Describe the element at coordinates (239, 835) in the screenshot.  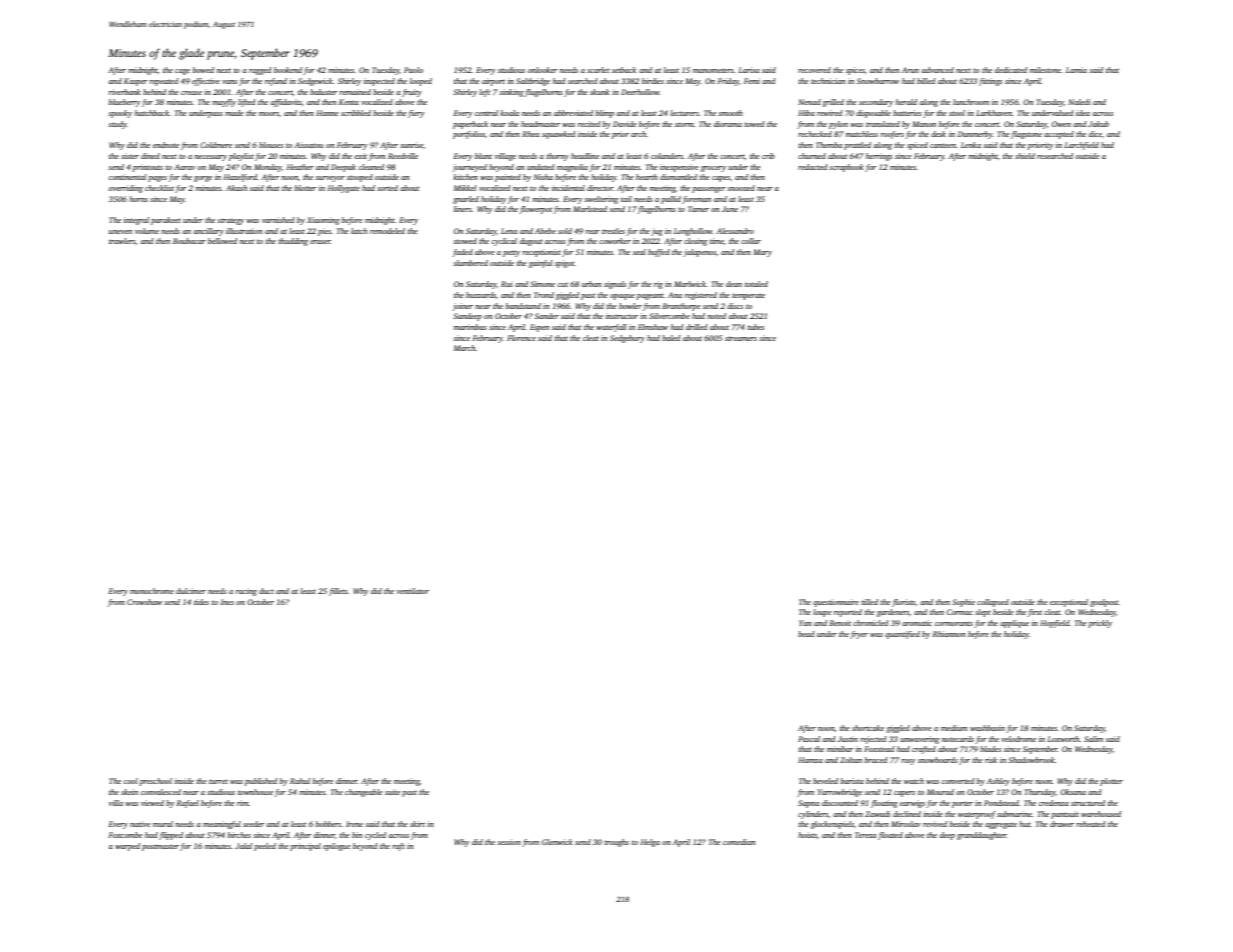
I see `birches` at that location.
